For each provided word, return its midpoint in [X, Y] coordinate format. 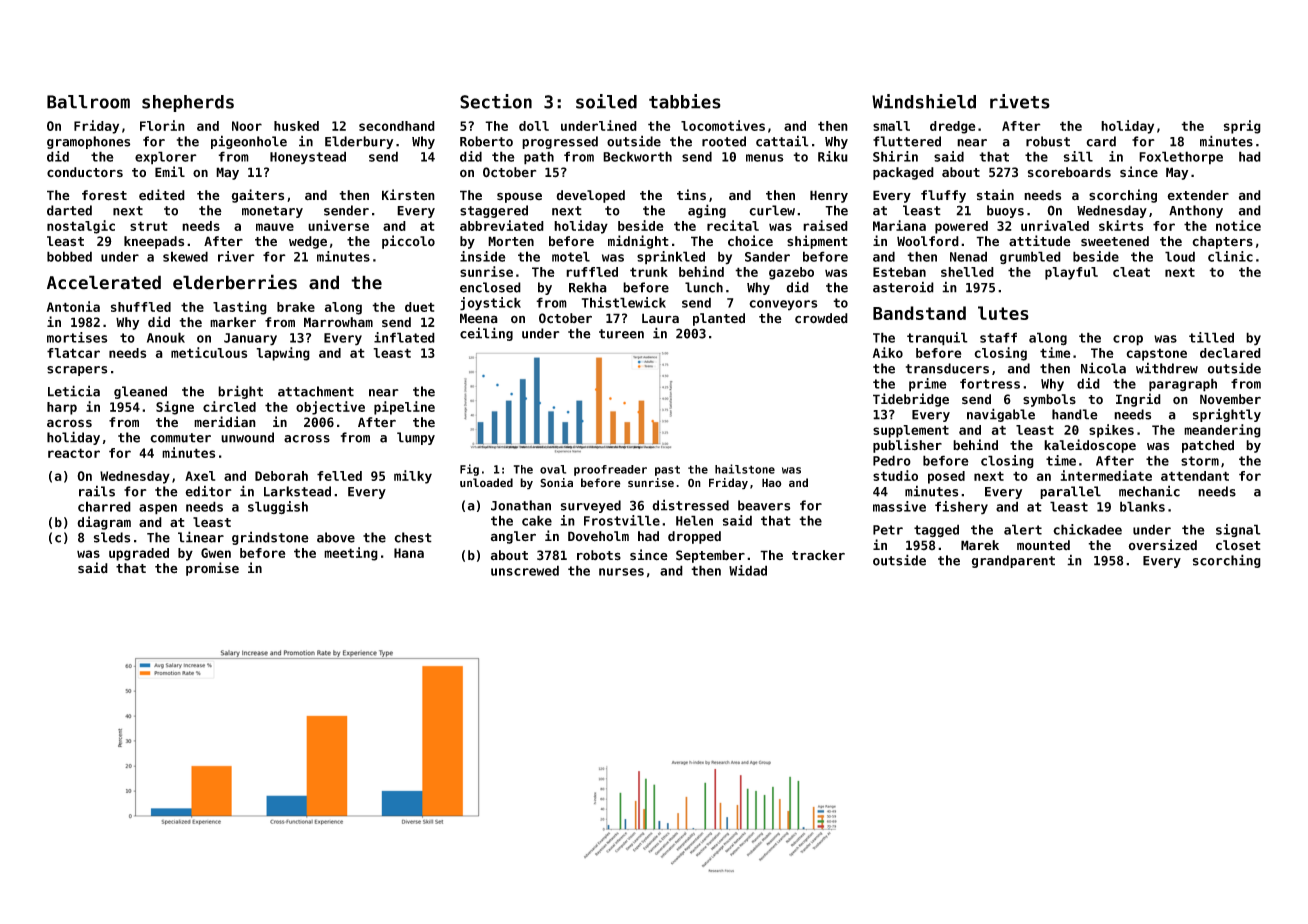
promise [212, 569]
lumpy [416, 438]
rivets [1020, 101]
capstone [1156, 354]
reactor [74, 453]
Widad [748, 570]
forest [104, 195]
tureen [621, 334]
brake [296, 307]
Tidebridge [911, 400]
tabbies [685, 101]
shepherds [188, 103]
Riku [833, 156]
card [1101, 141]
